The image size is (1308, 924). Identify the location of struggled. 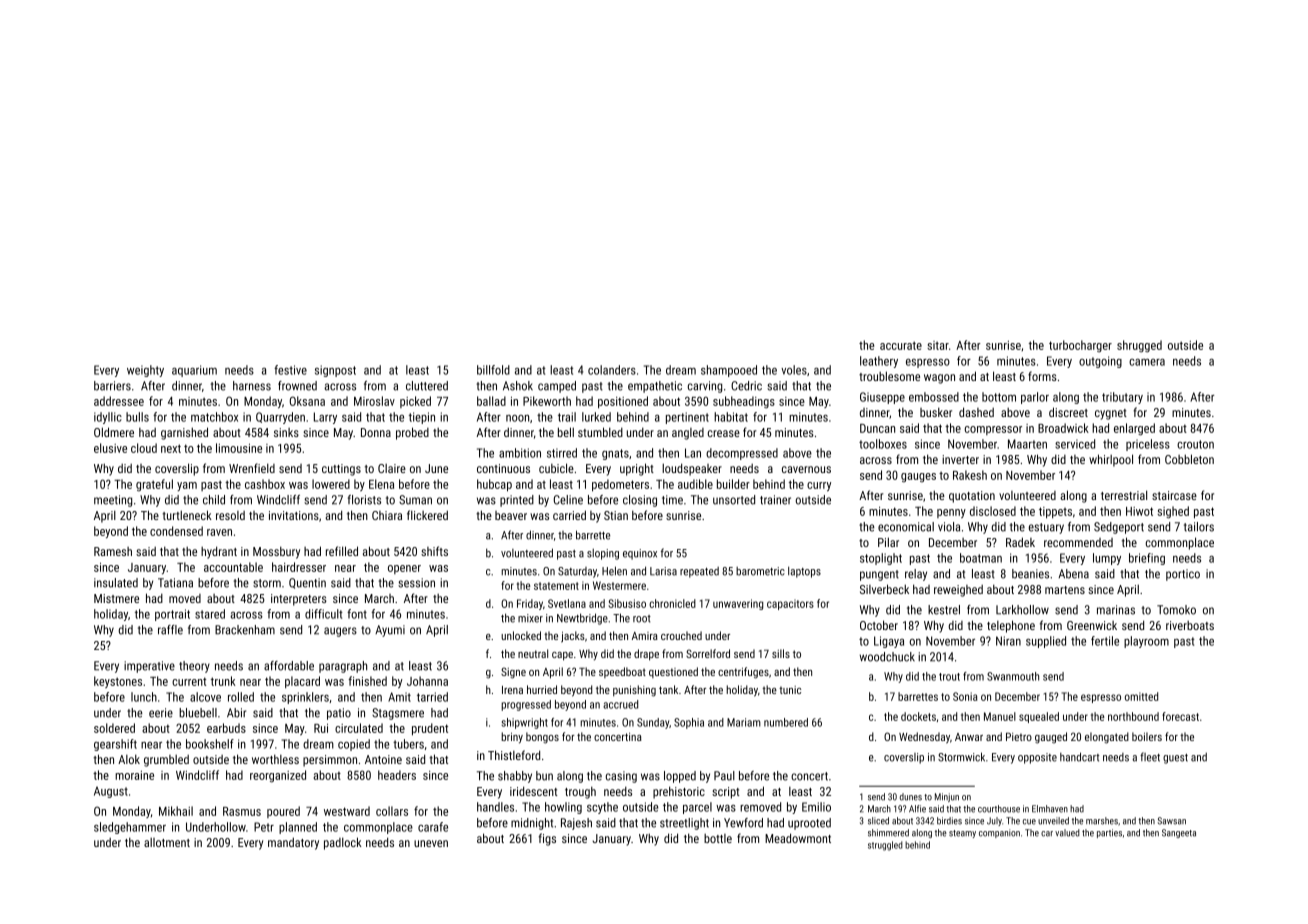
(885, 846).
